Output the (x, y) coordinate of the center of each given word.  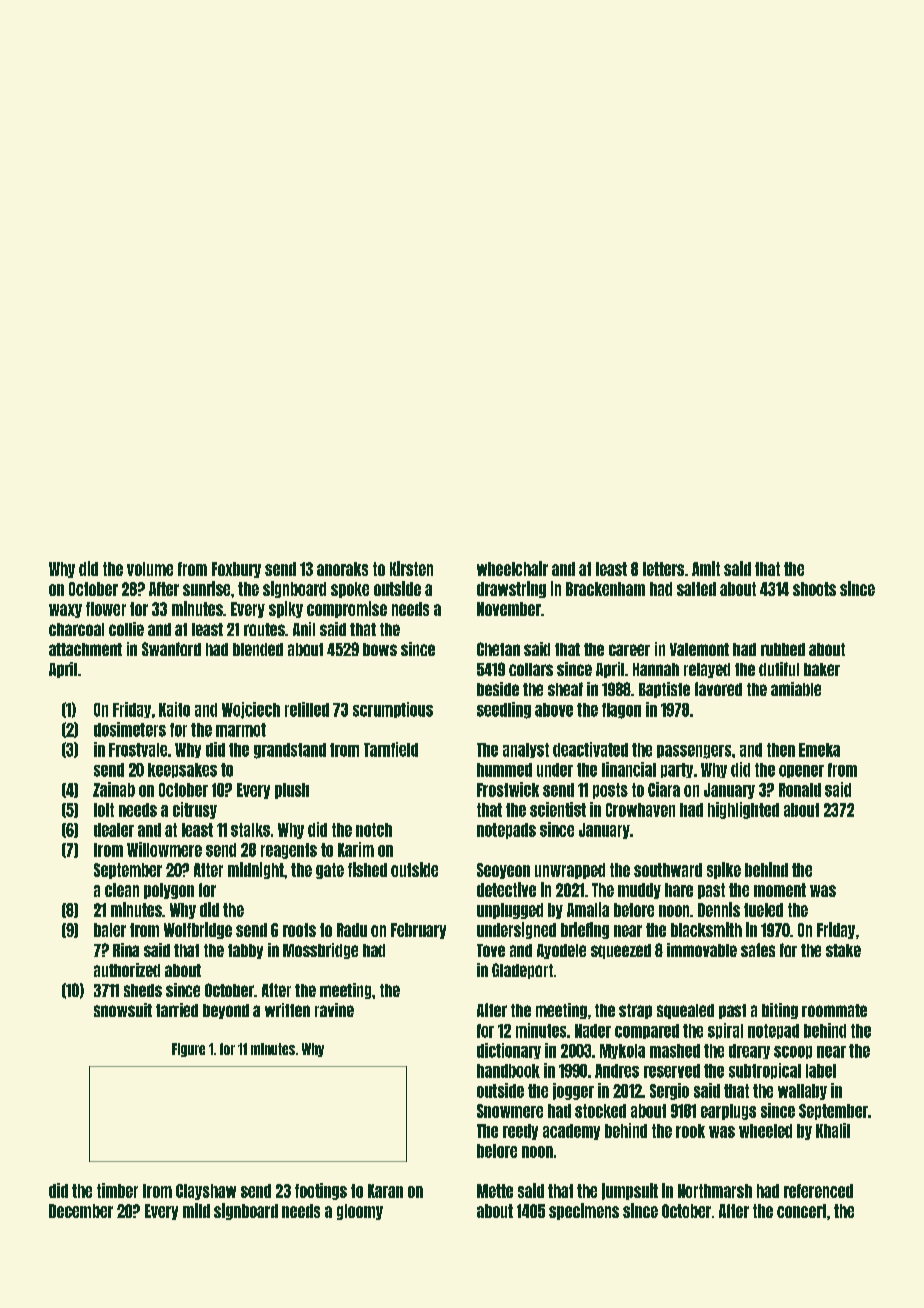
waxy (65, 611)
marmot (241, 730)
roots (299, 930)
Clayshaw (206, 1192)
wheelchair (512, 568)
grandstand (290, 751)
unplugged (510, 911)
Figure (188, 1050)
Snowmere (510, 1111)
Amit (706, 568)
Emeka (819, 750)
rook (690, 1131)
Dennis (719, 909)
